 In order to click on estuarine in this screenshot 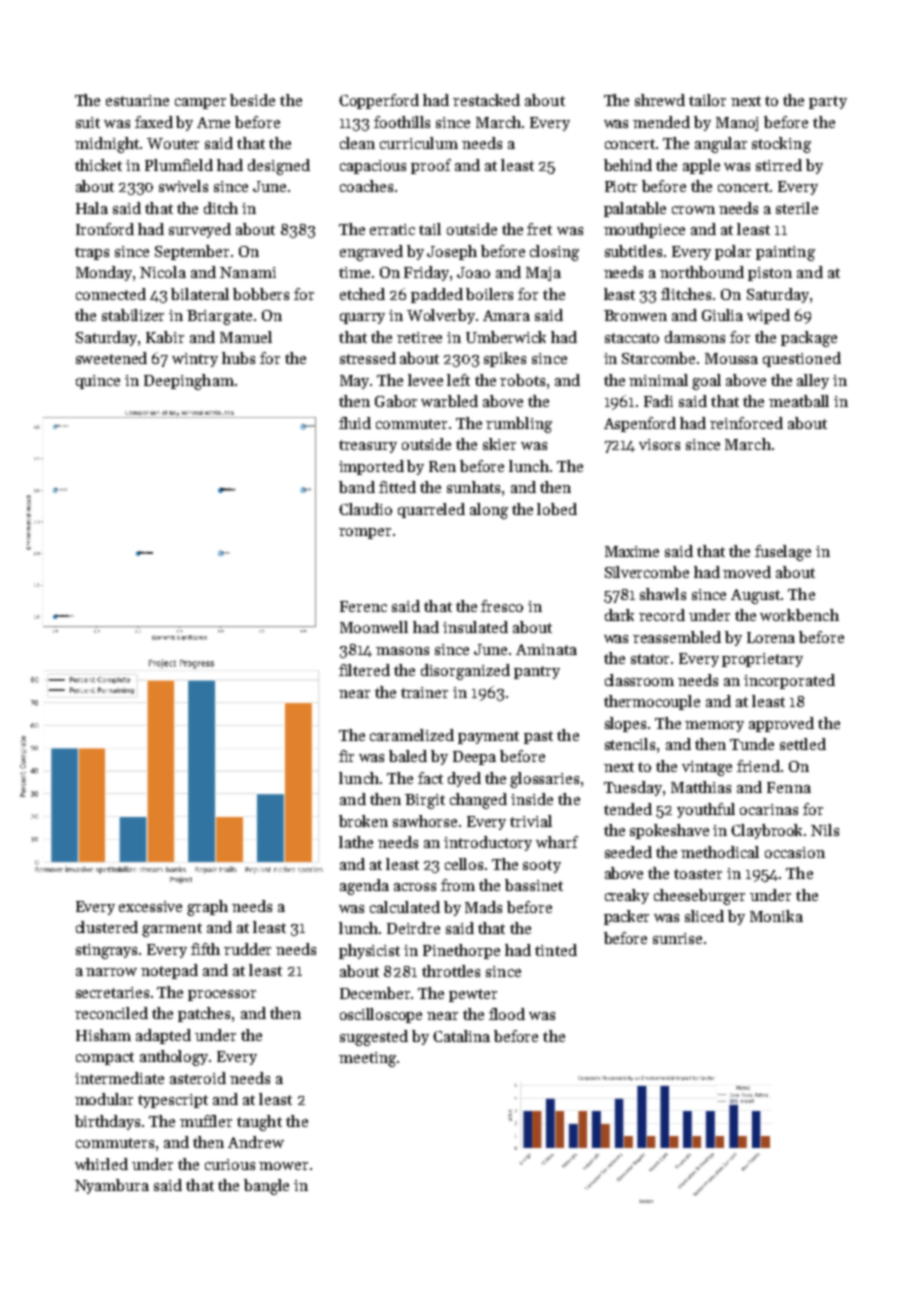, I will do `click(137, 100)`.
